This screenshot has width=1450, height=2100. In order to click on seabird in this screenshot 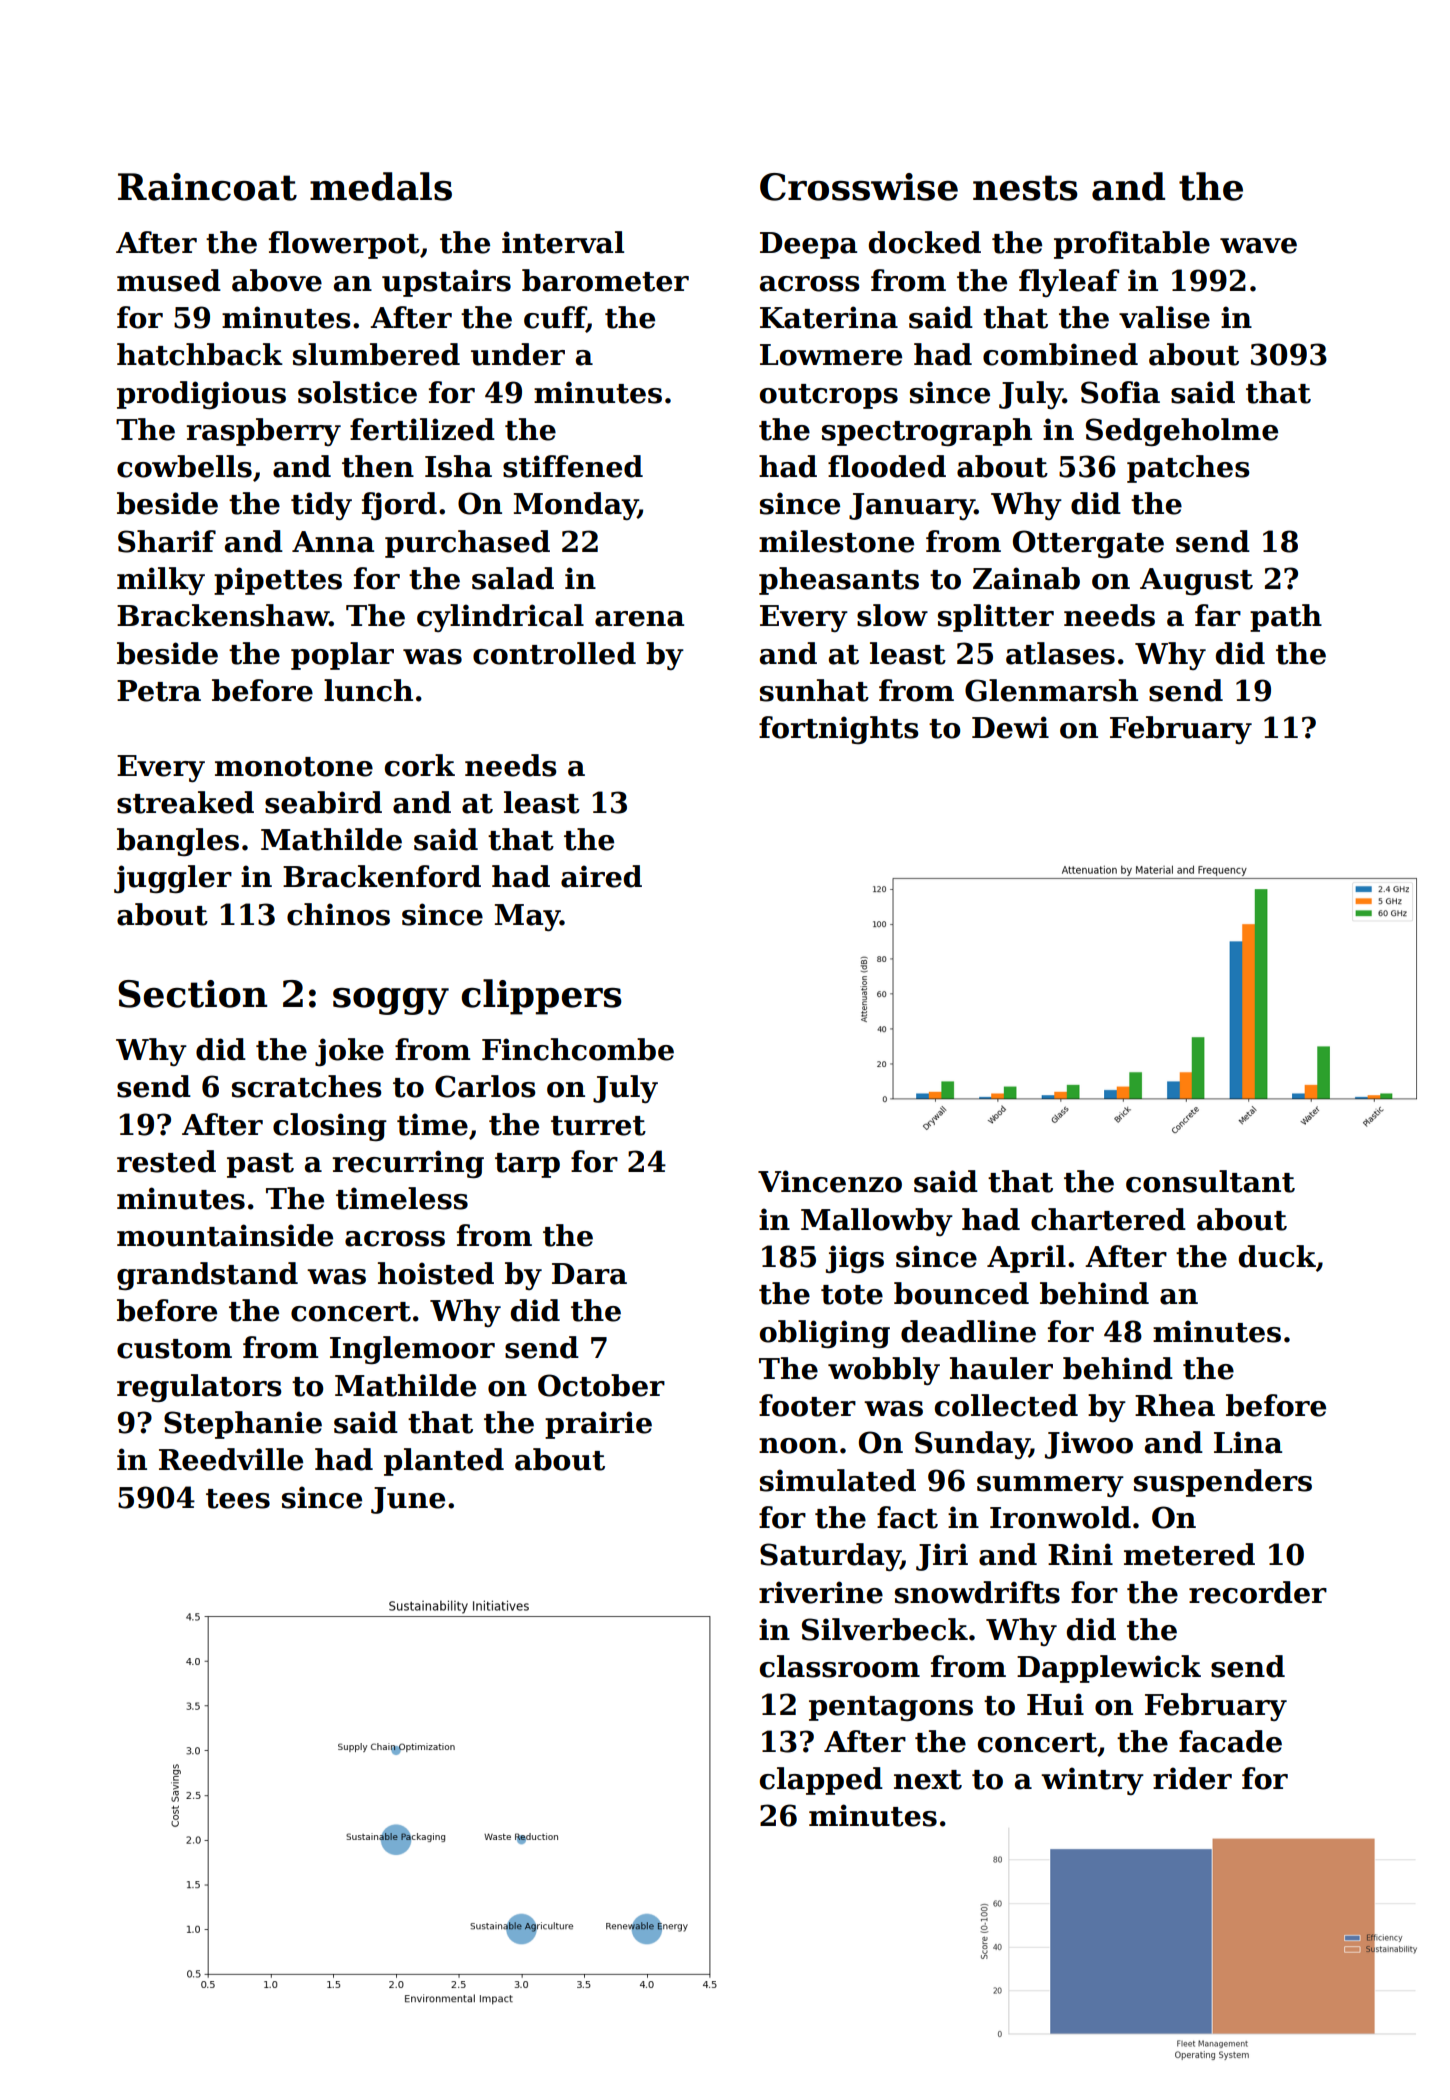, I will do `click(323, 802)`.
